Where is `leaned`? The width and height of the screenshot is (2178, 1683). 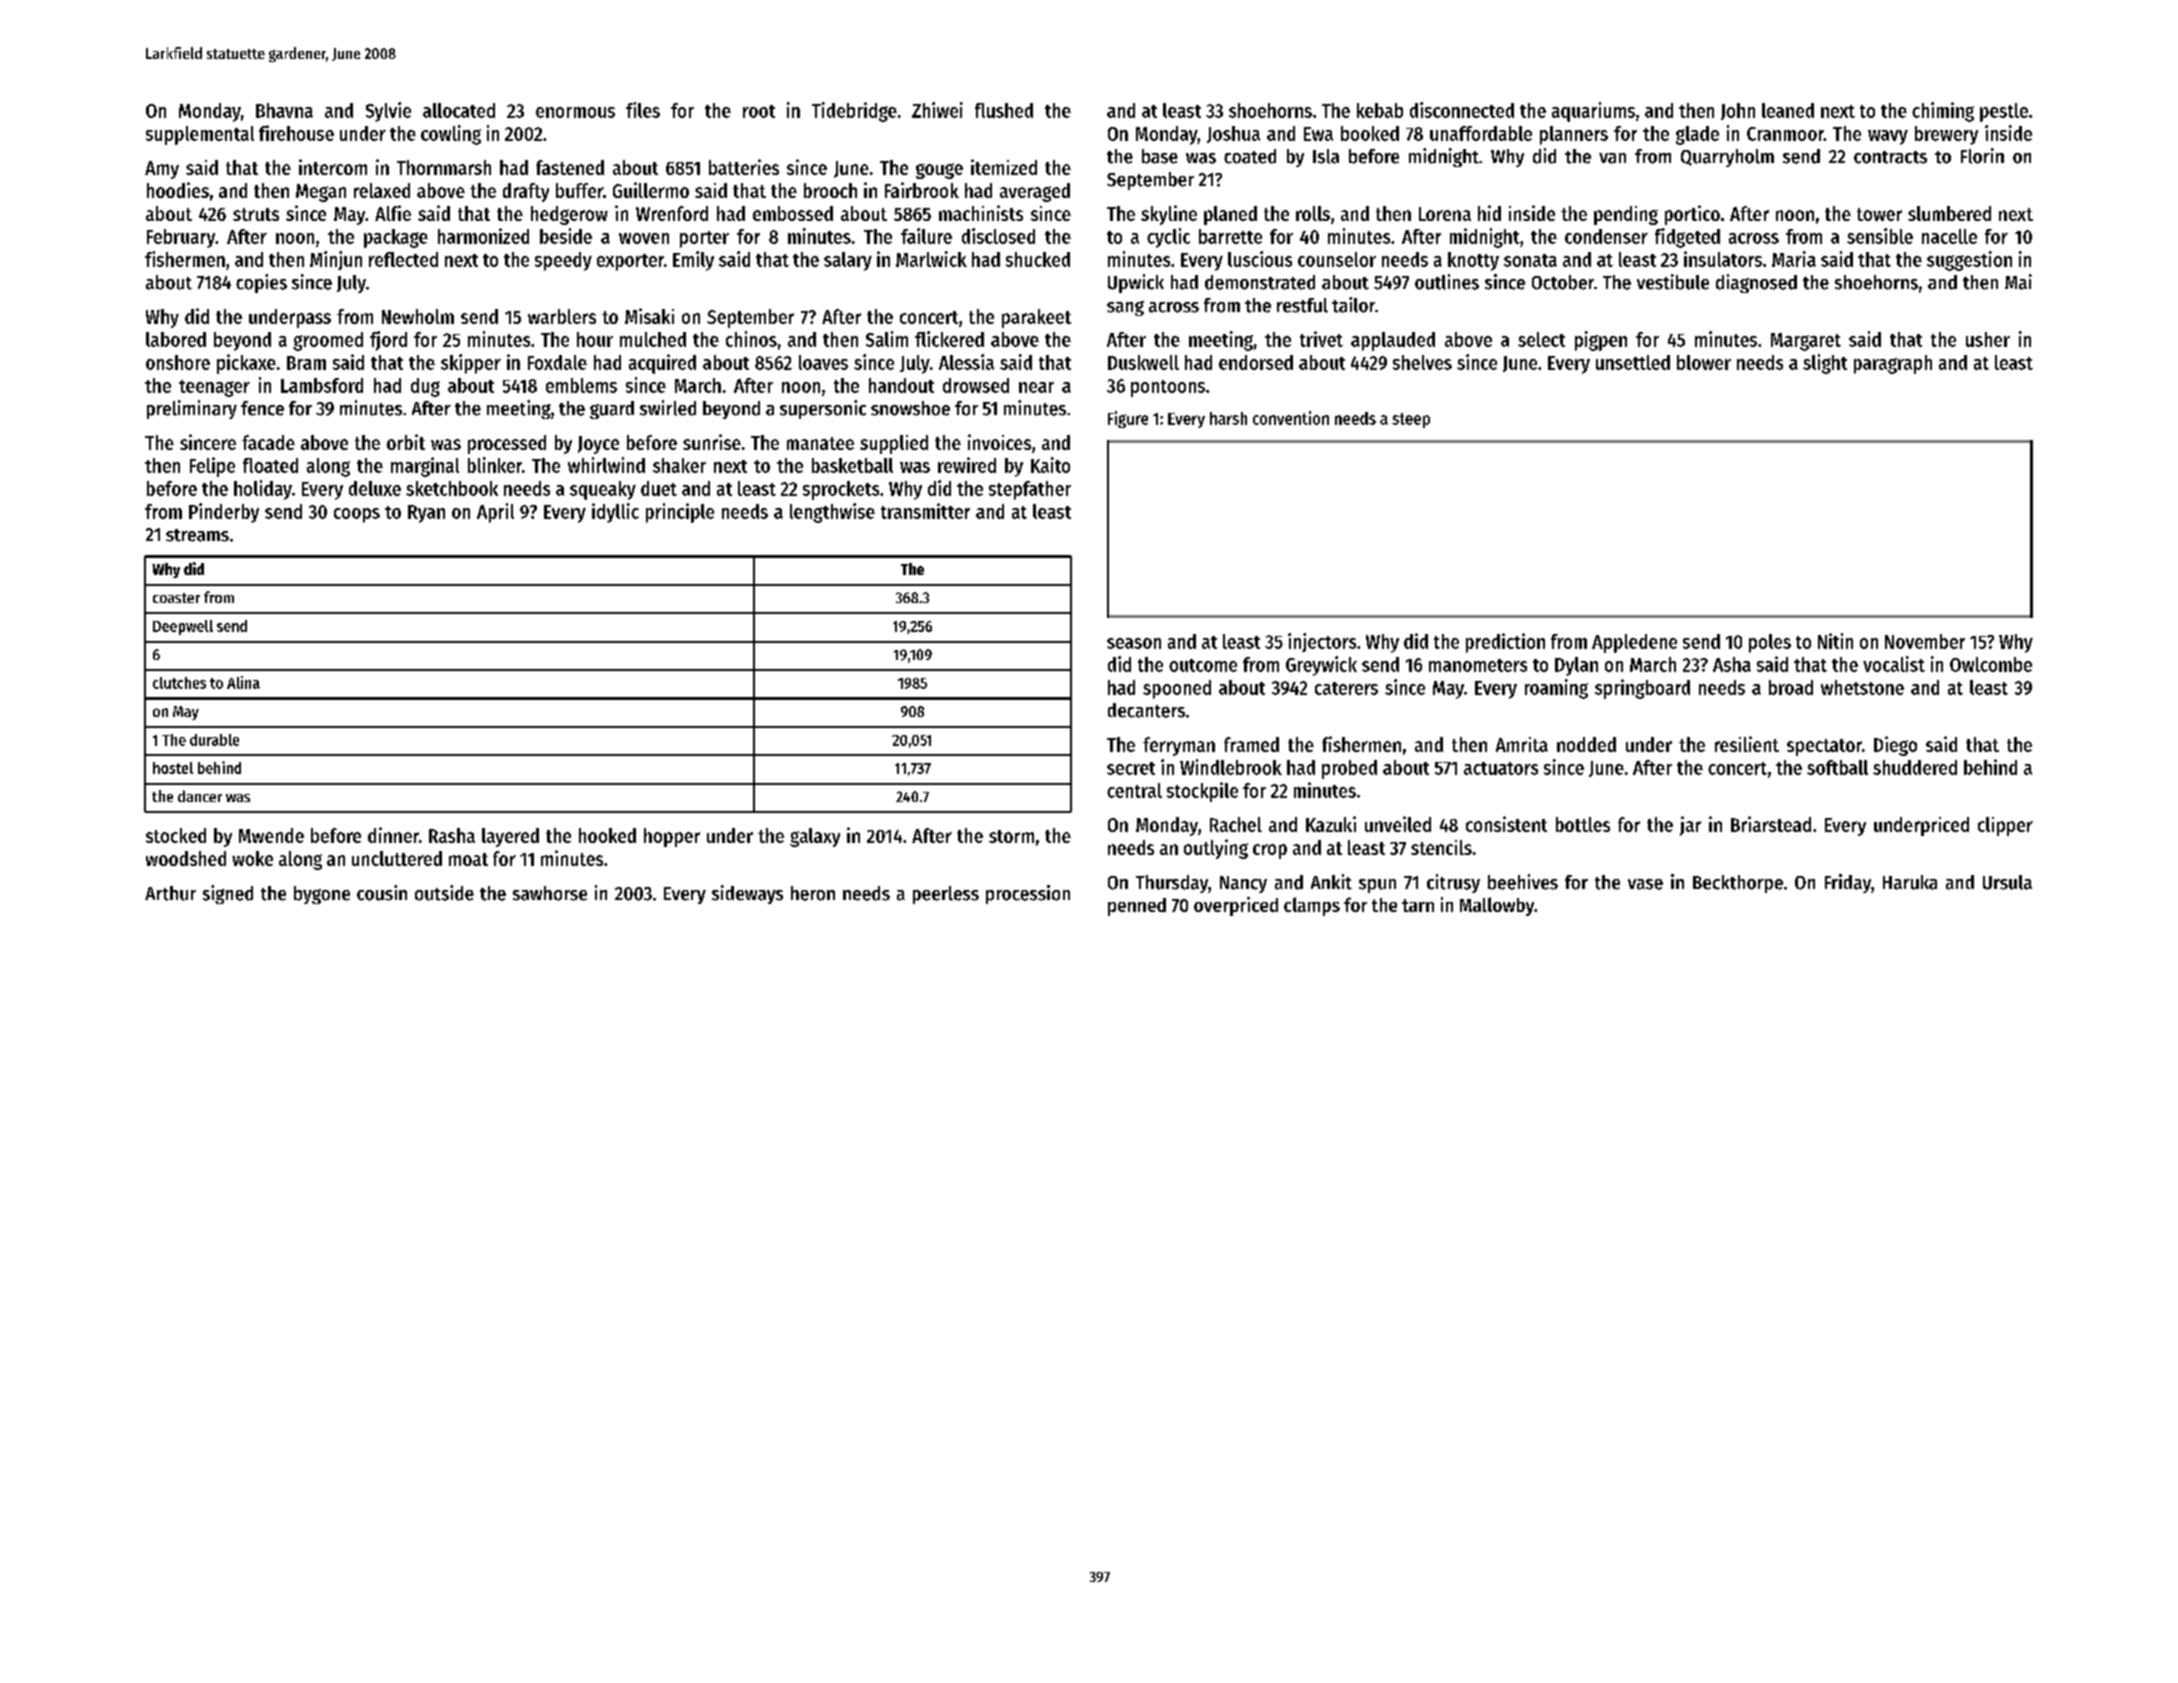
leaned is located at coordinates (1788, 110).
